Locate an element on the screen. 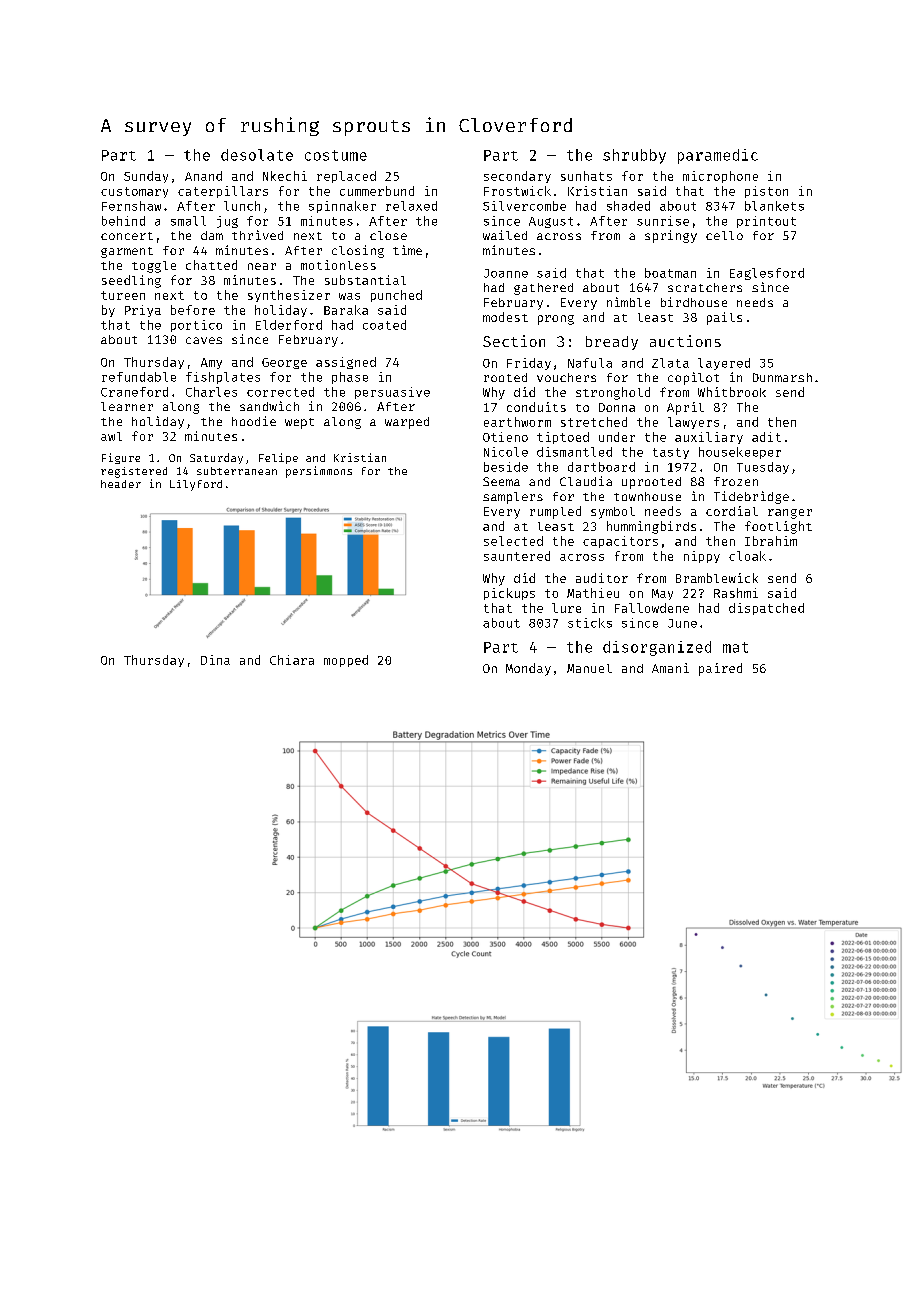 Image resolution: width=924 pixels, height=1308 pixels. under is located at coordinates (617, 437).
